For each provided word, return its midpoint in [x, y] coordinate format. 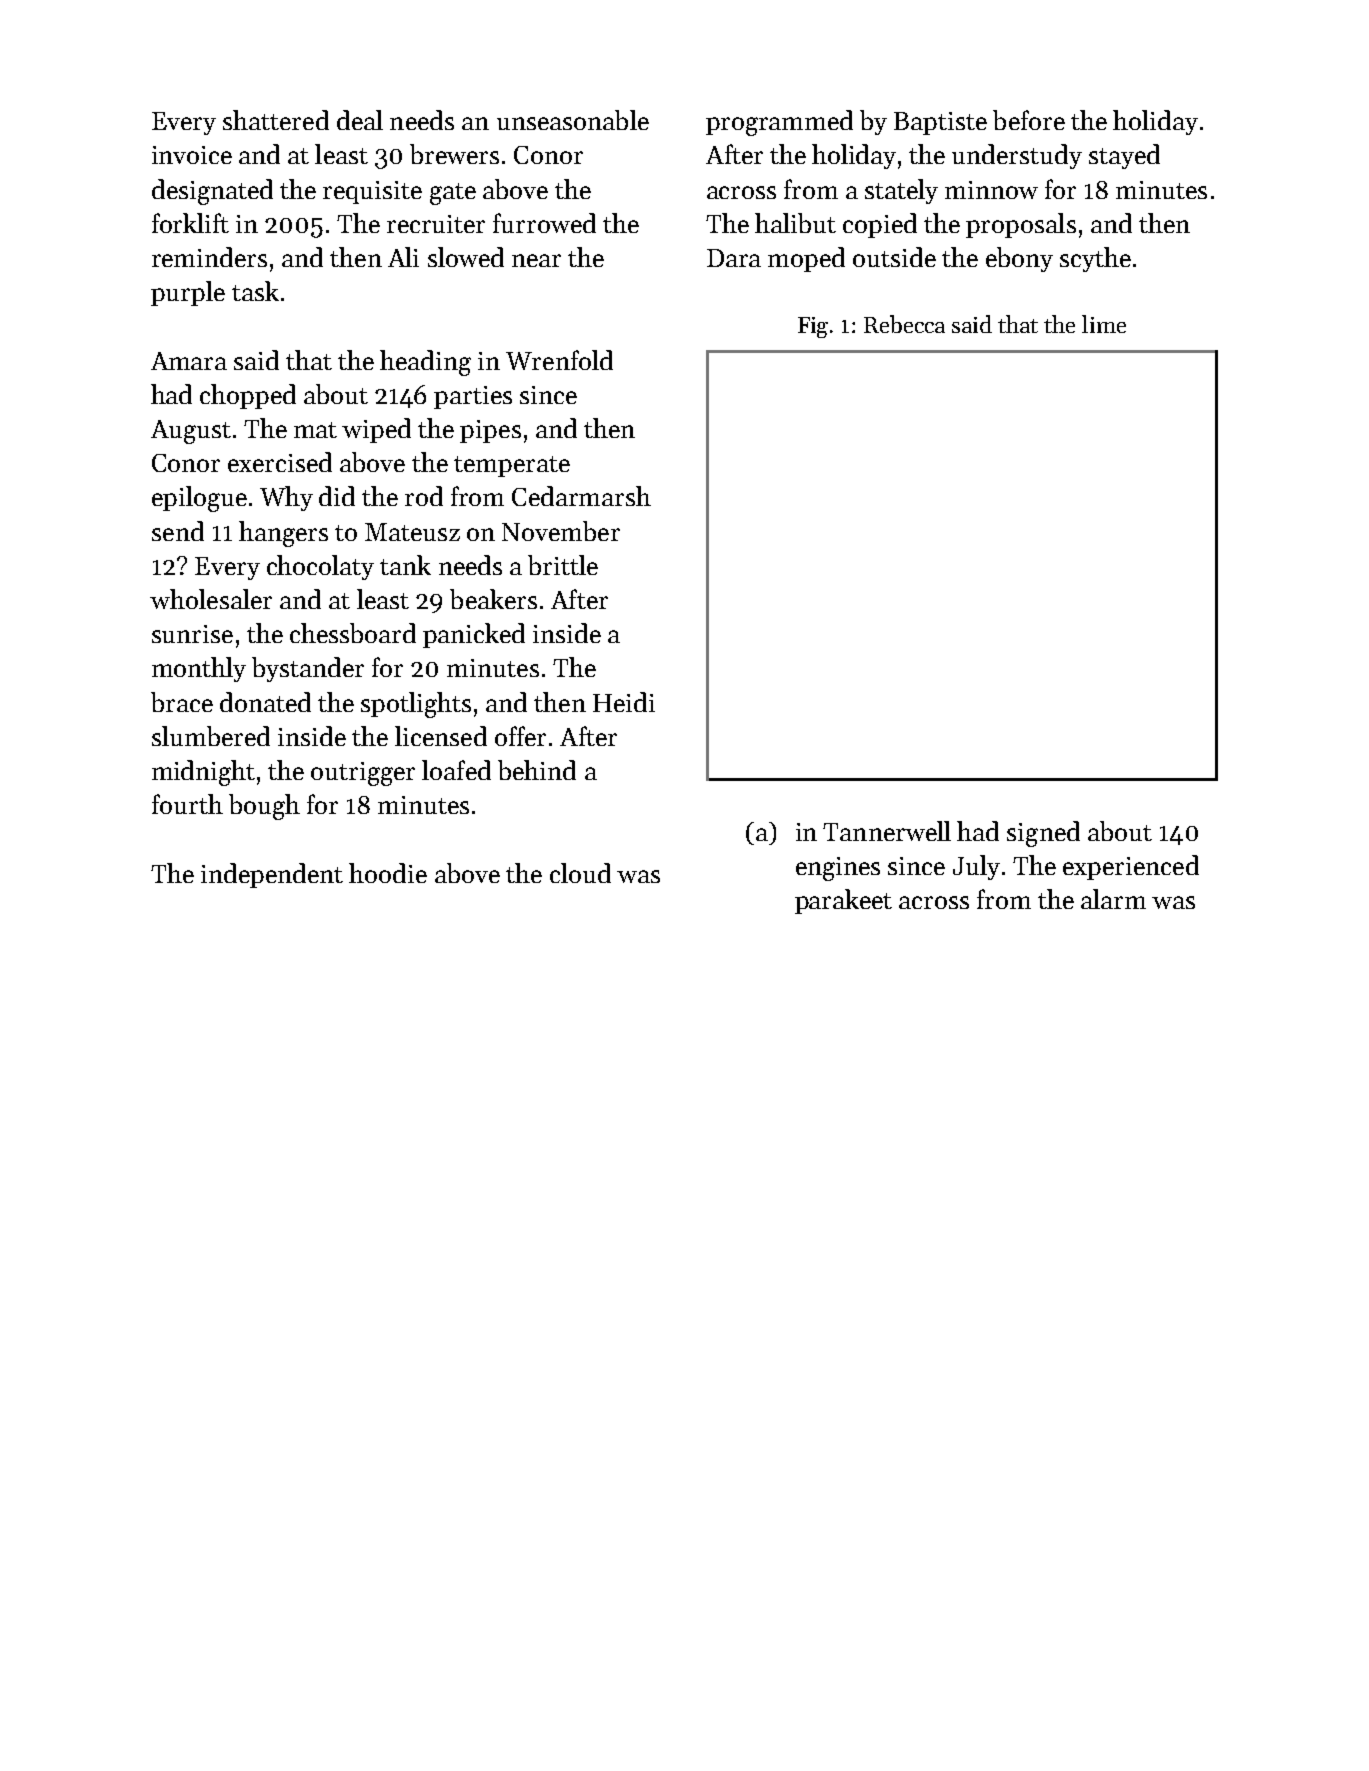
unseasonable [573, 120]
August [191, 432]
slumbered [211, 736]
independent [272, 875]
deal [360, 120]
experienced [1131, 867]
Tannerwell [887, 831]
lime [1104, 324]
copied [880, 225]
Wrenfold [559, 360]
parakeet [843, 901]
